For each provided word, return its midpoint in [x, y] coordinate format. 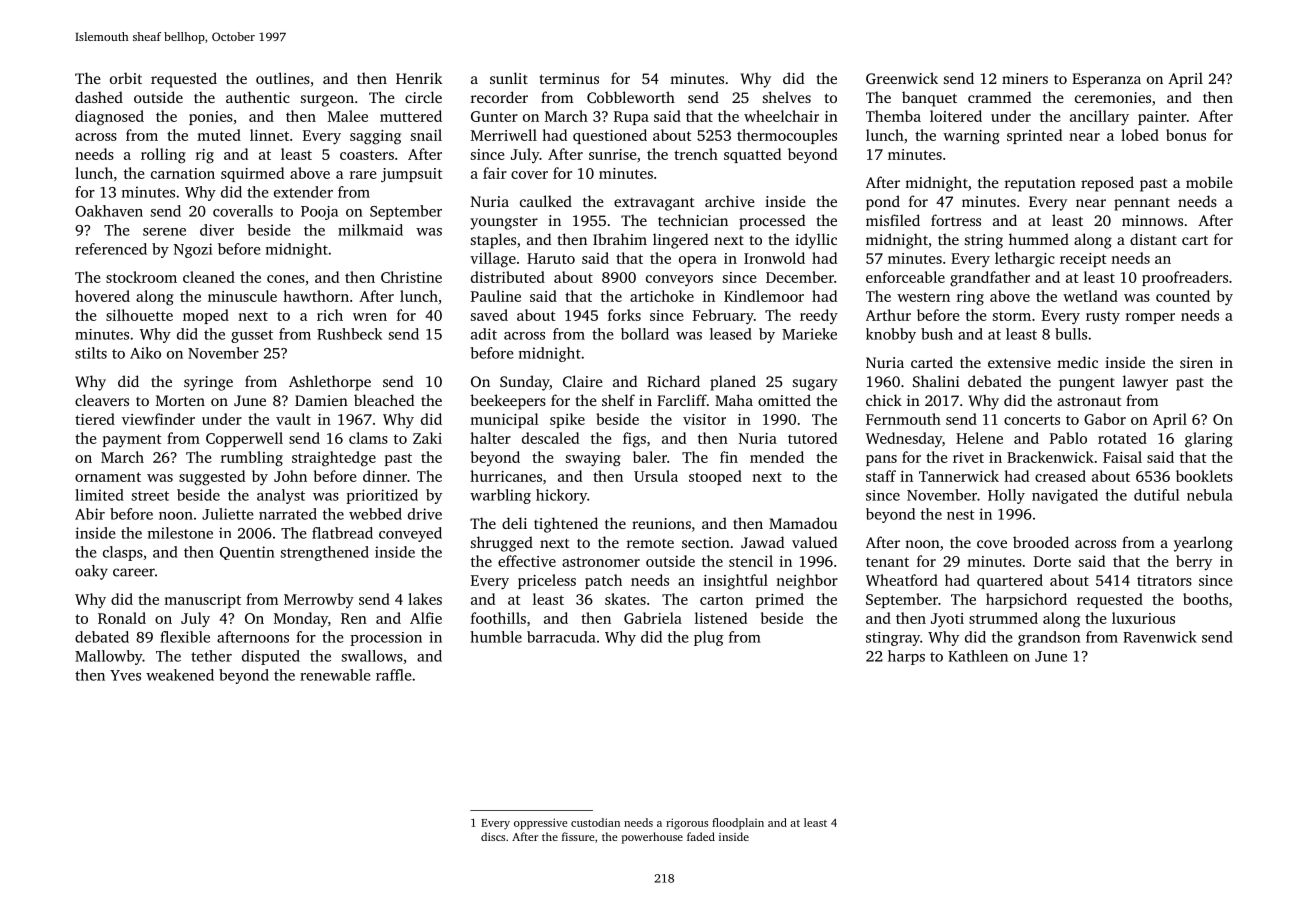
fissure [578, 836]
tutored [812, 438]
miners [1025, 78]
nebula [1210, 495]
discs [493, 836]
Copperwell [244, 439]
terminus [569, 78]
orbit [126, 78]
